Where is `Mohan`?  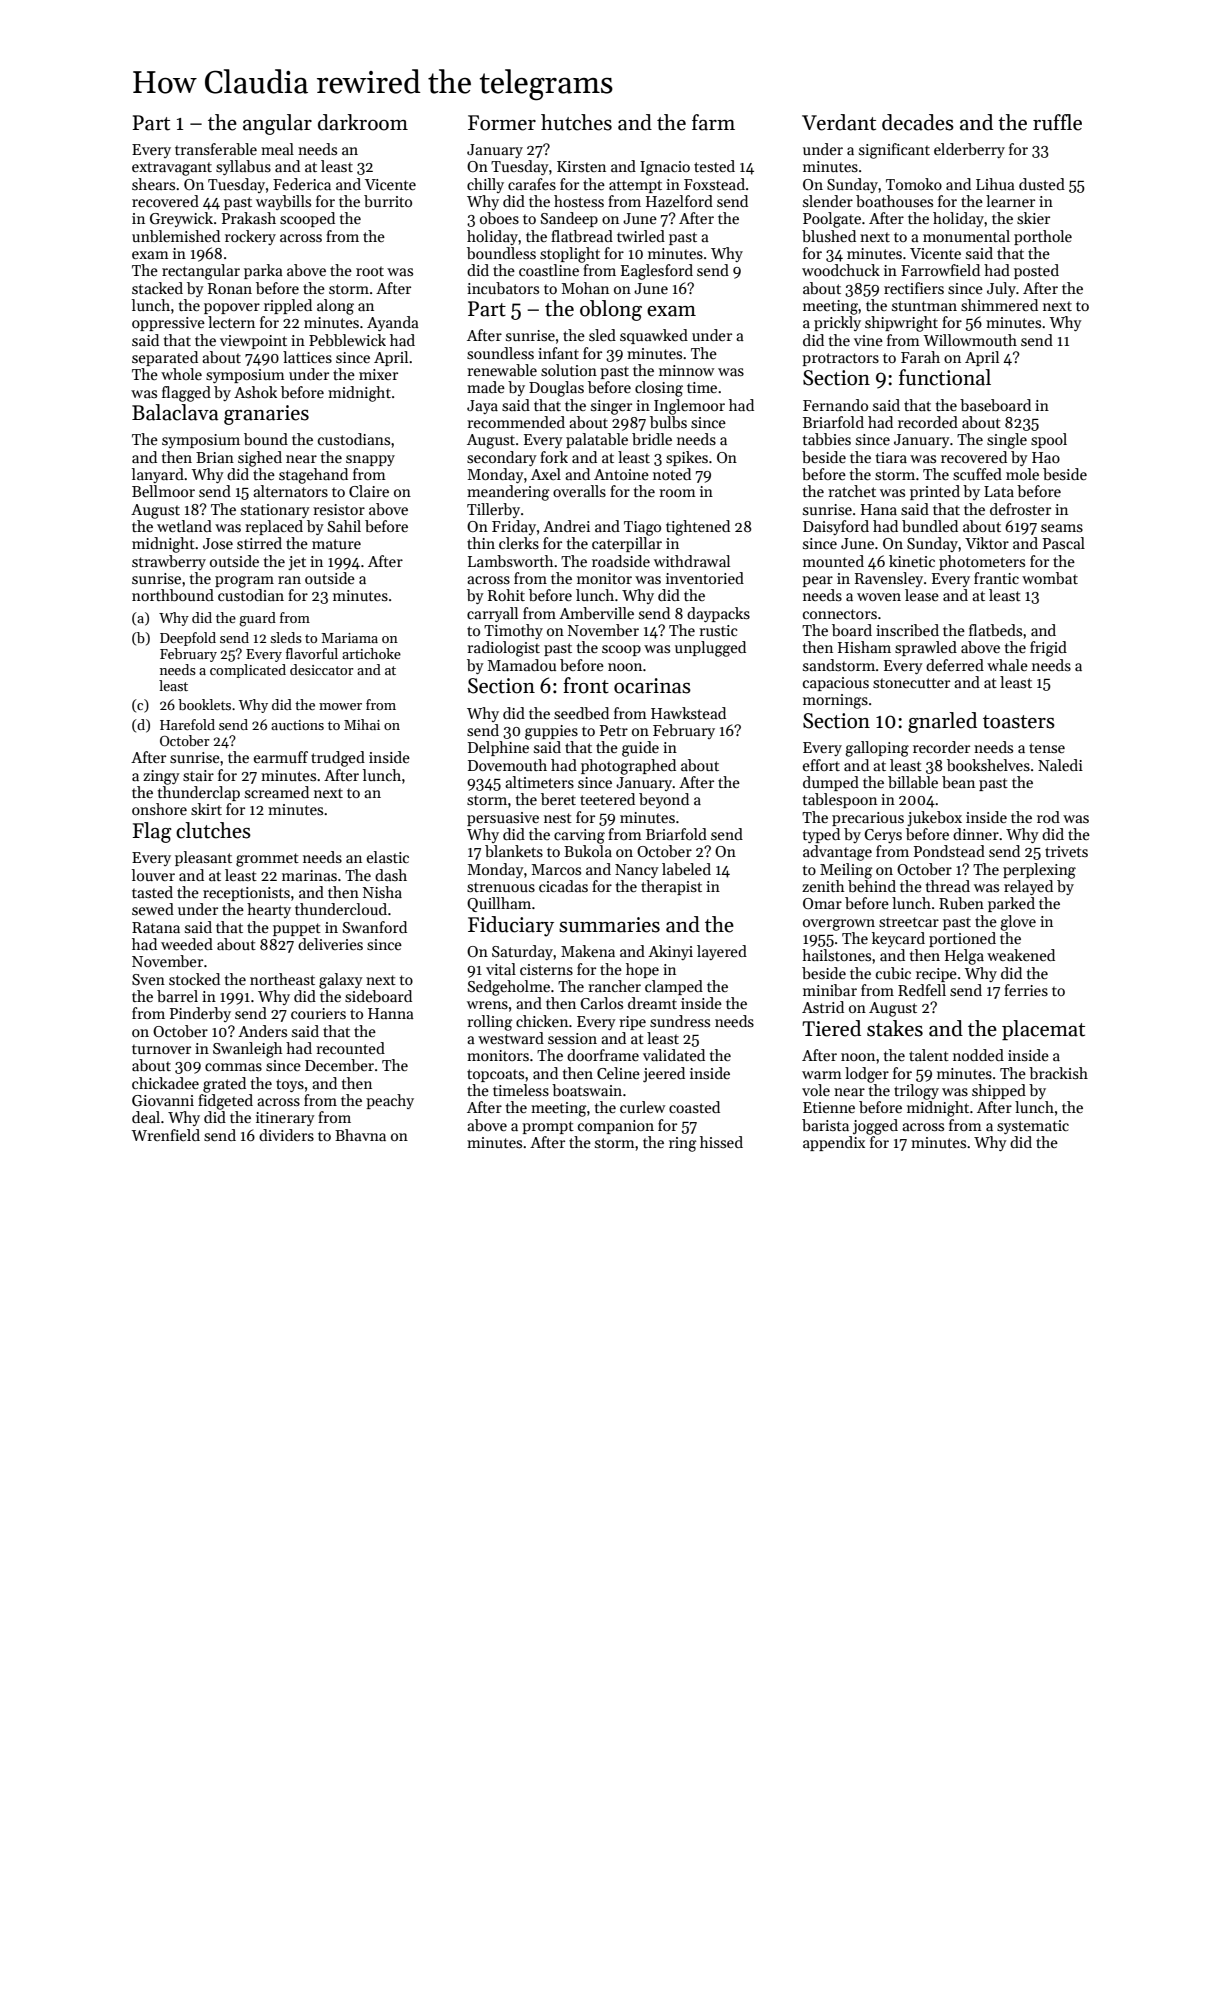
Mohan is located at coordinates (585, 288).
